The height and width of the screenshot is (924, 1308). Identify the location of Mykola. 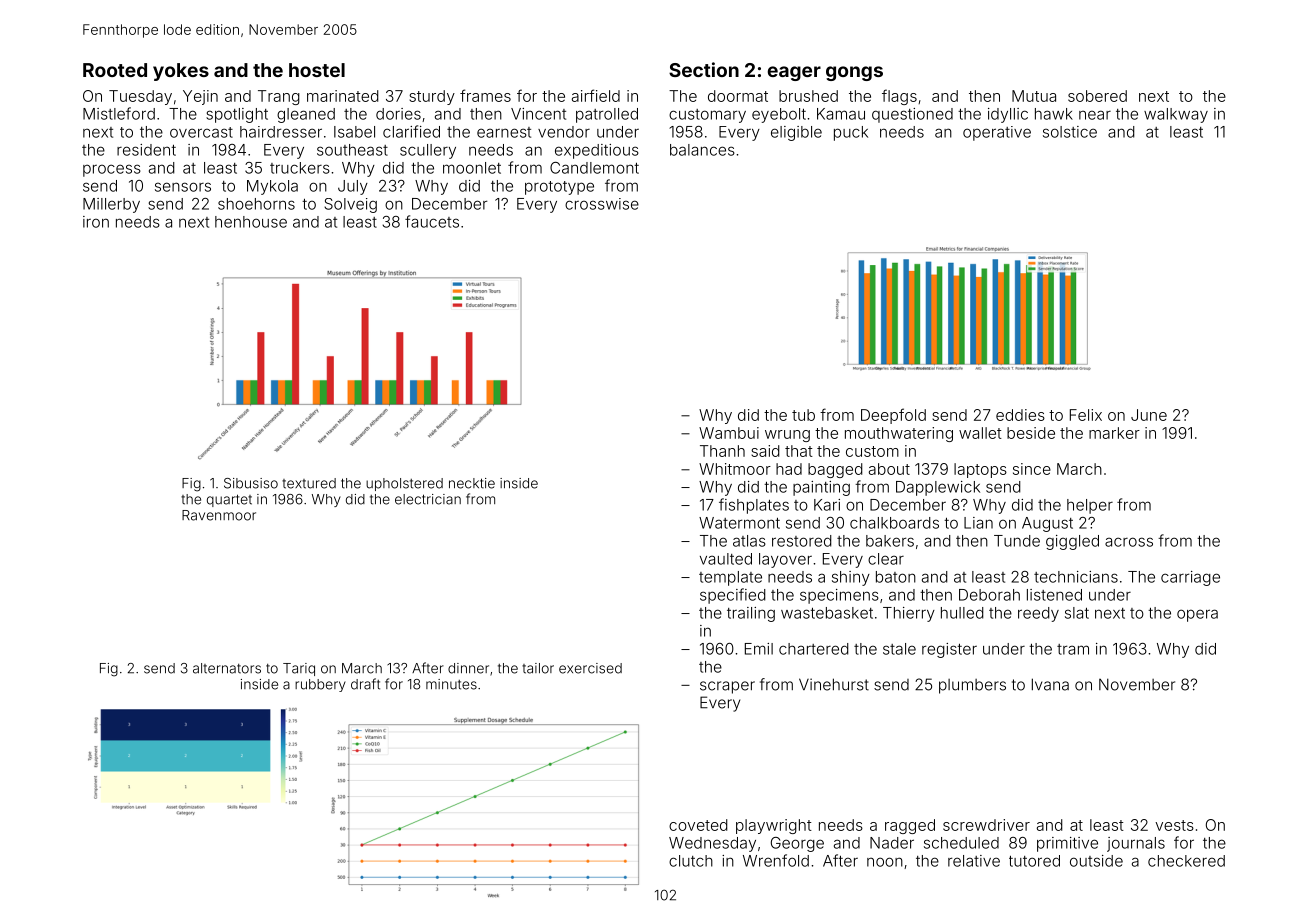
(272, 187).
